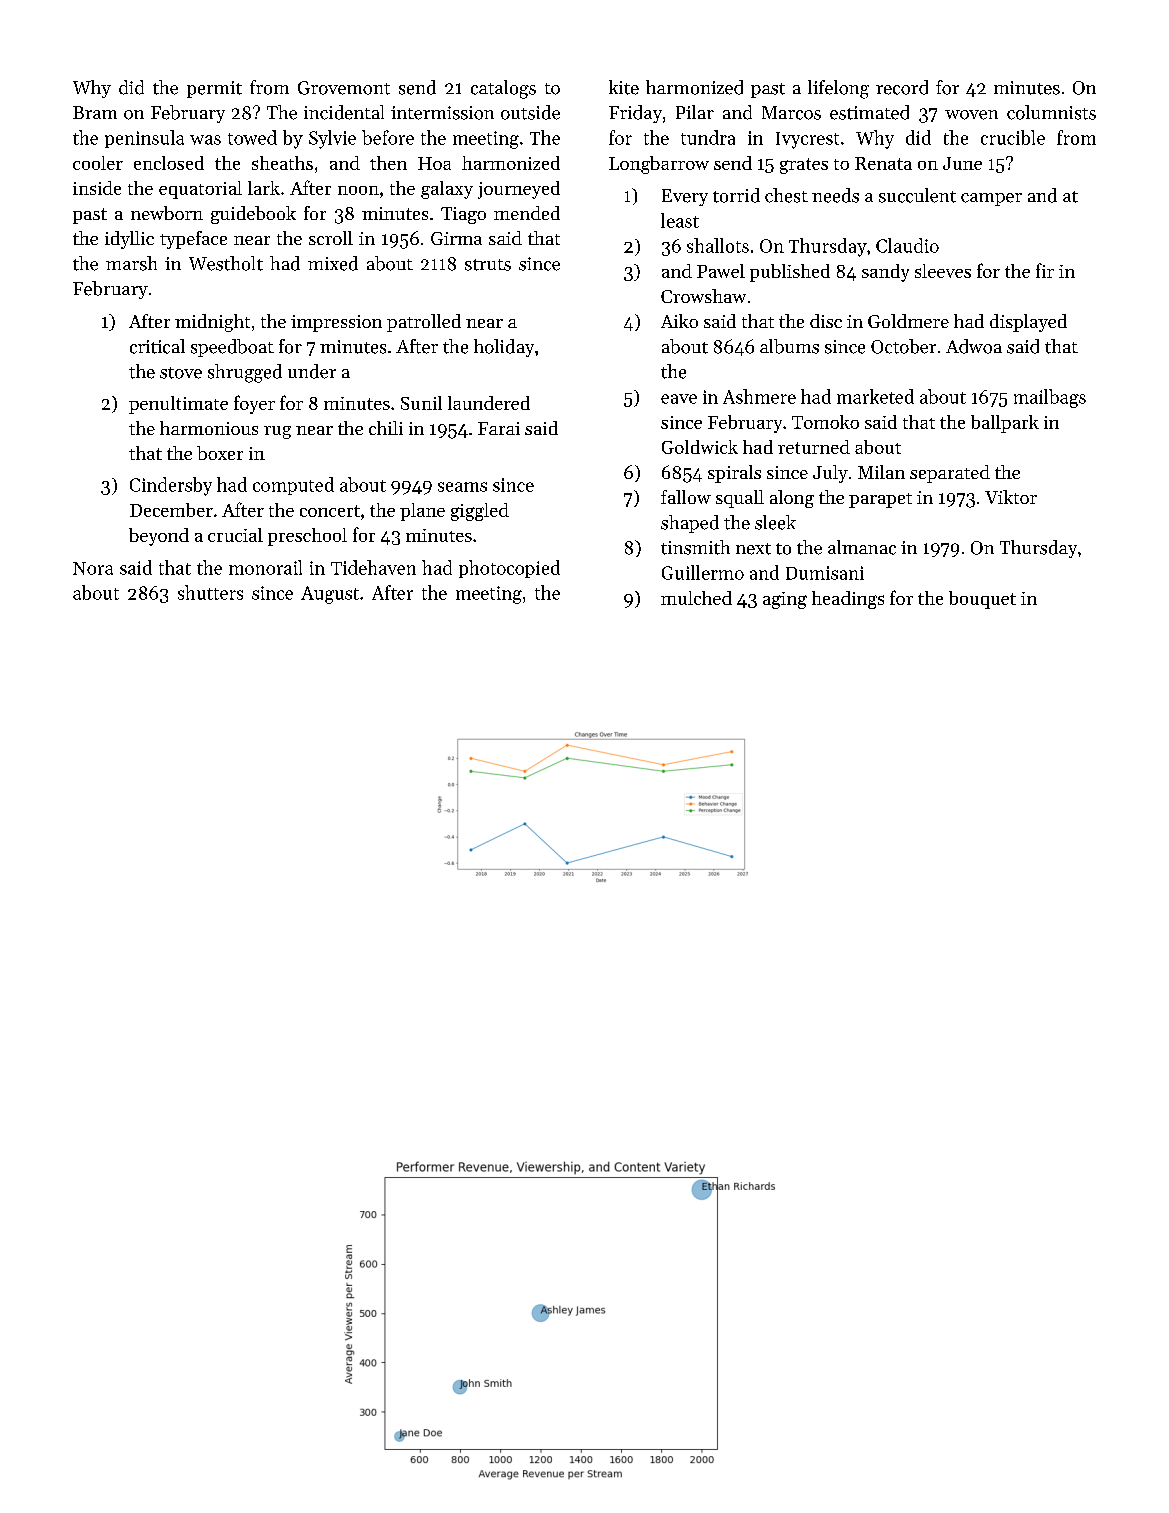 The image size is (1169, 1513). I want to click on shutters, so click(210, 592).
